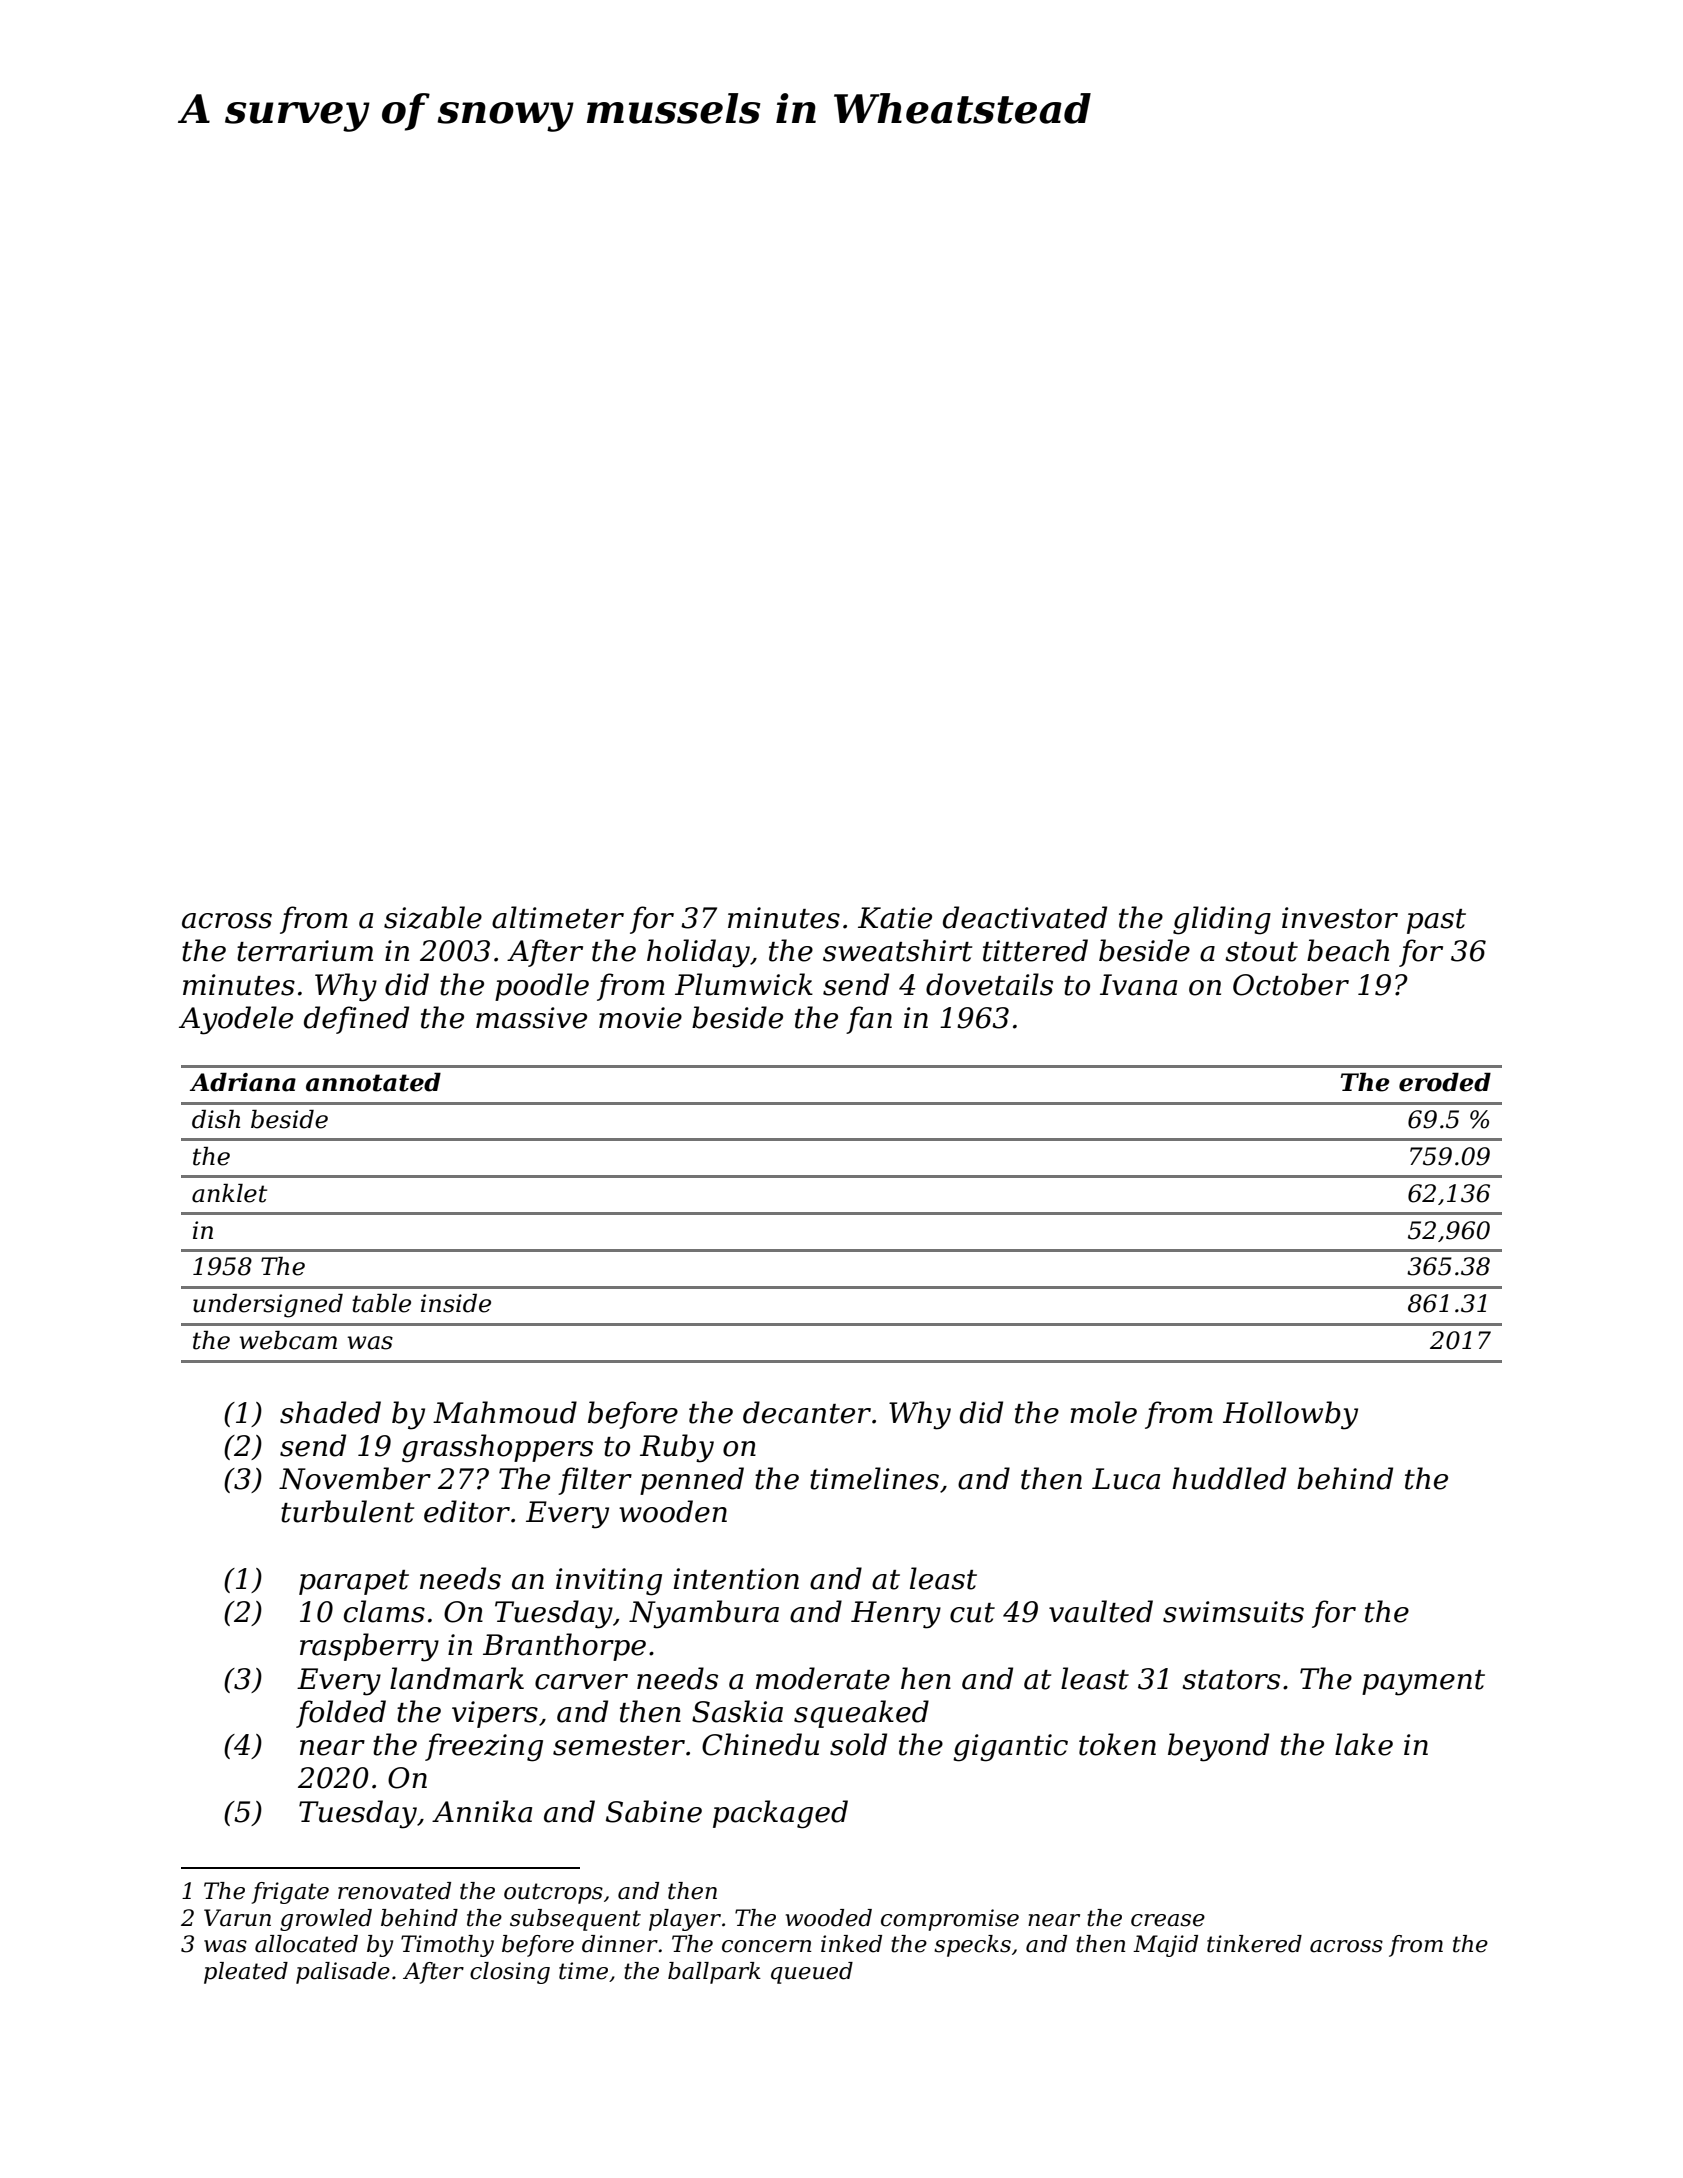 This screenshot has width=1683, height=2178. Describe the element at coordinates (456, 1303) in the screenshot. I see `inside` at that location.
